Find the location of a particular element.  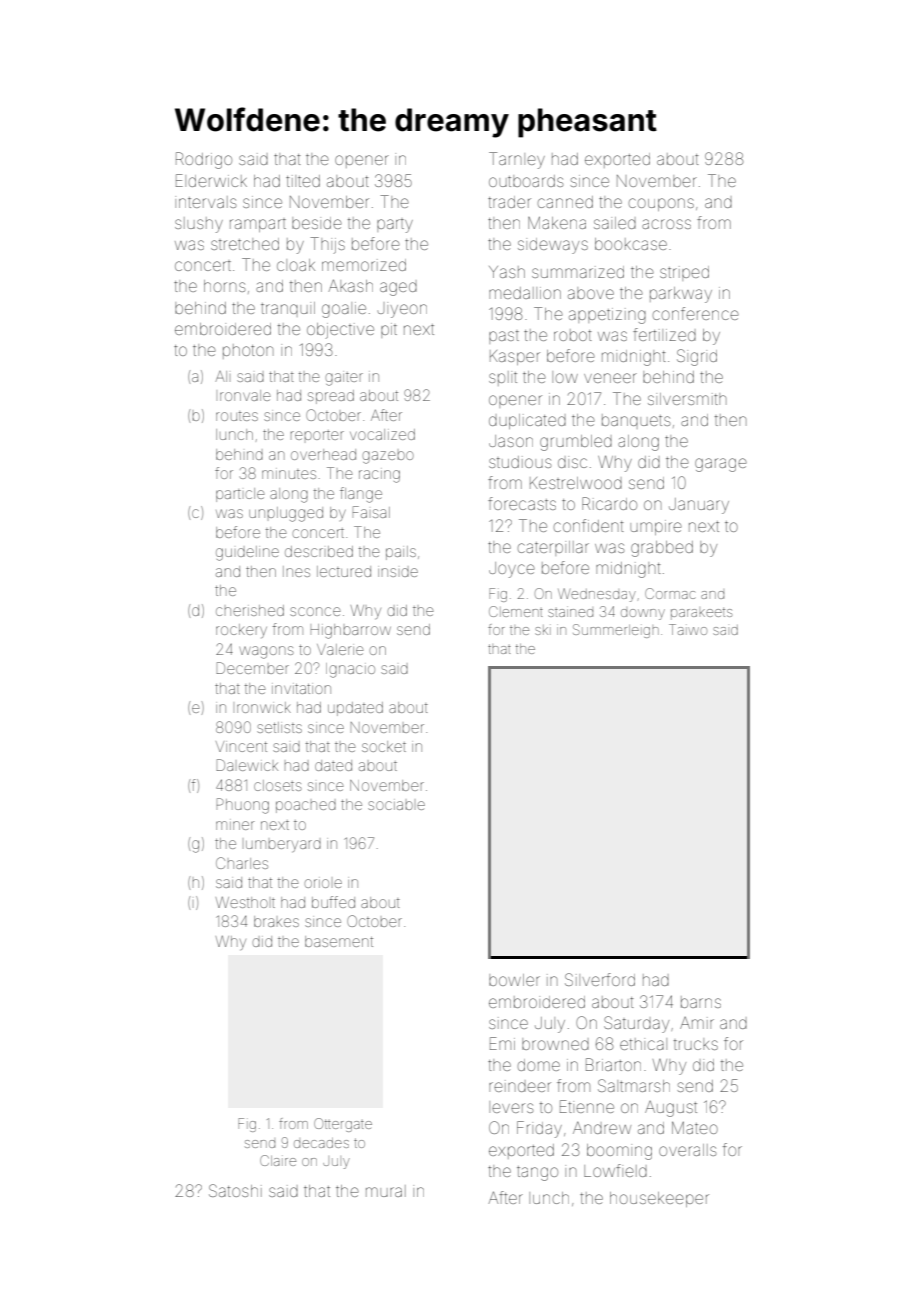

tilted is located at coordinates (303, 181).
